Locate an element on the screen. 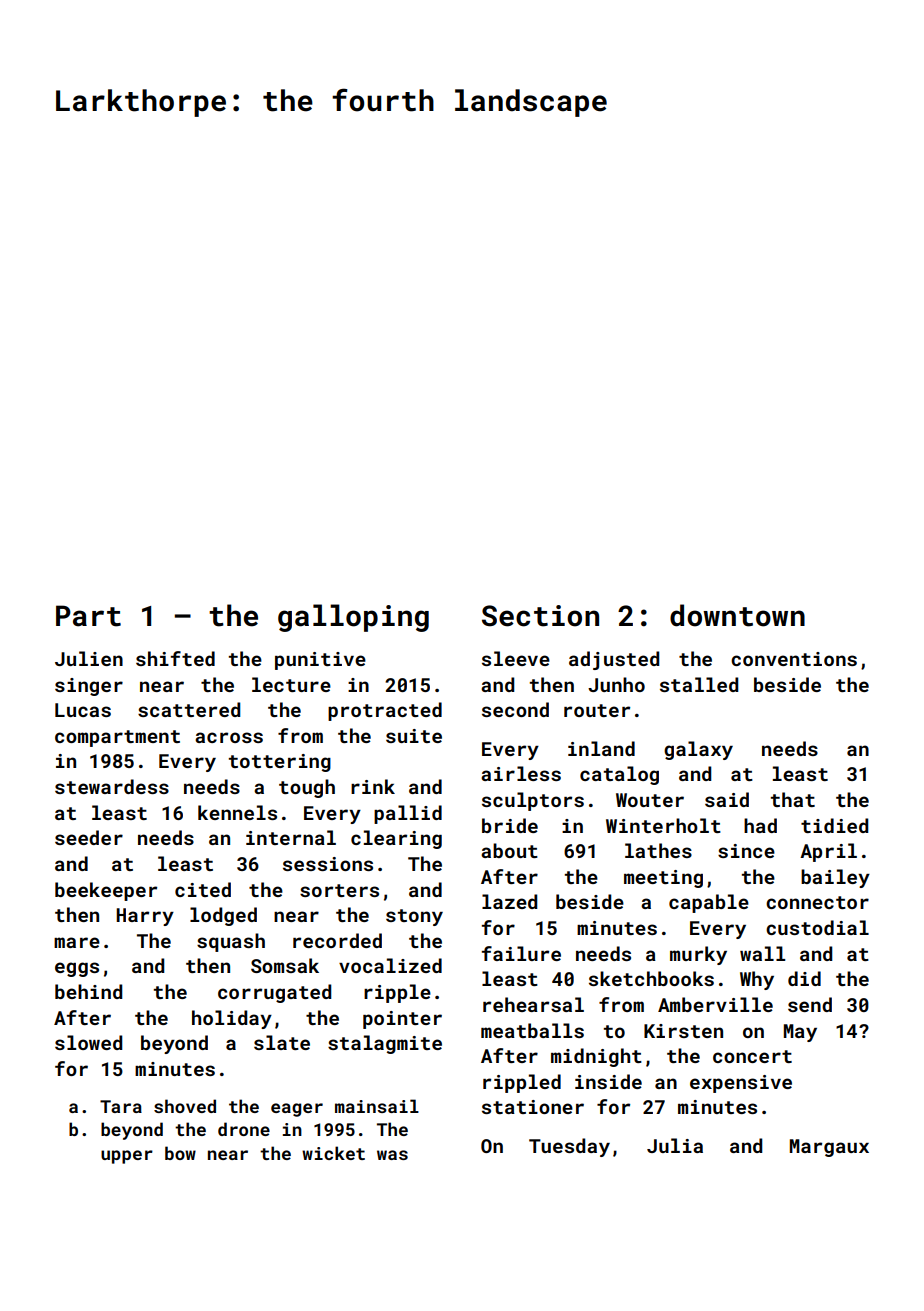 The height and width of the screenshot is (1311, 924). Section is located at coordinates (540, 616).
